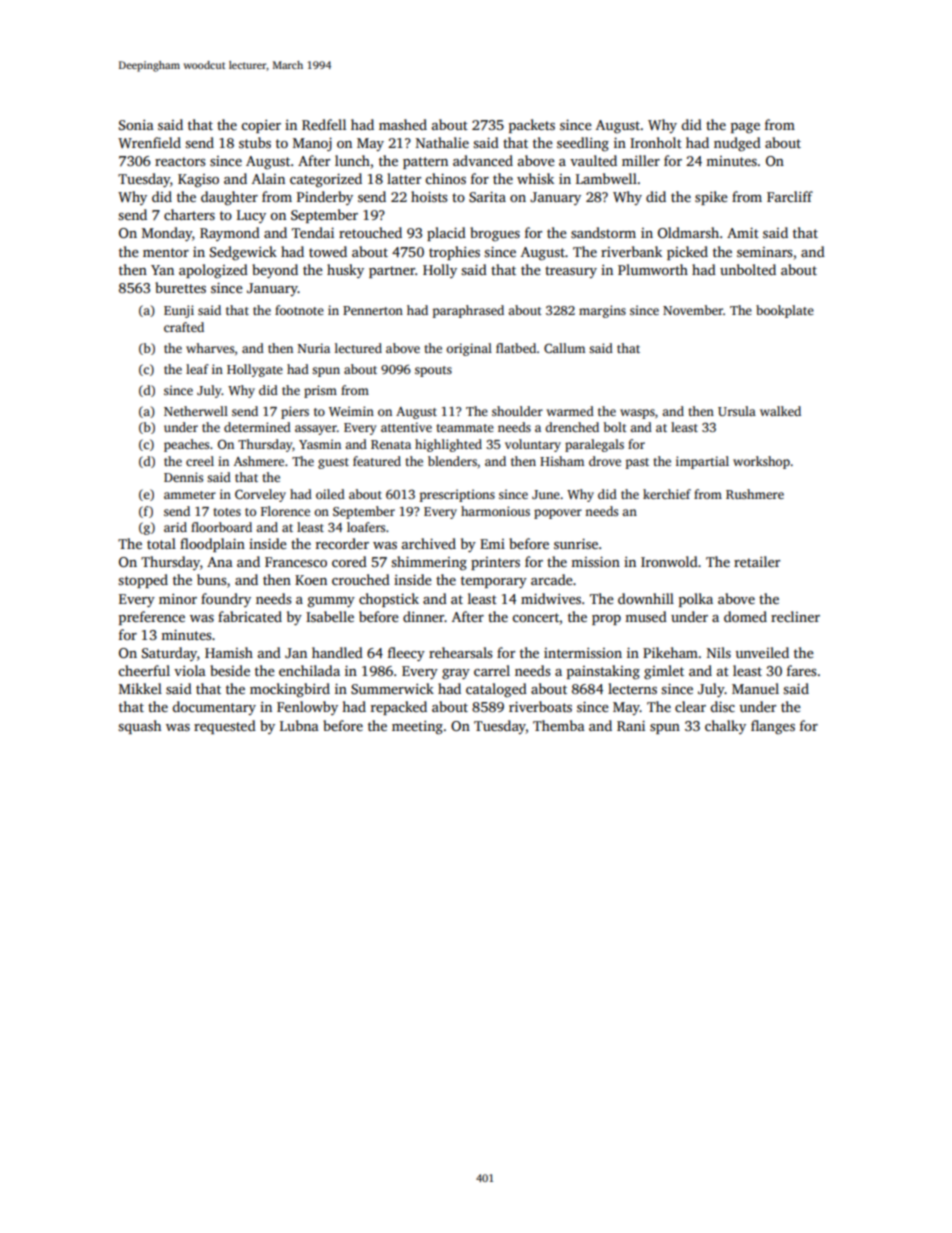 Image resolution: width=952 pixels, height=1233 pixels. Describe the element at coordinates (429, 563) in the image. I see `shimmering` at that location.
